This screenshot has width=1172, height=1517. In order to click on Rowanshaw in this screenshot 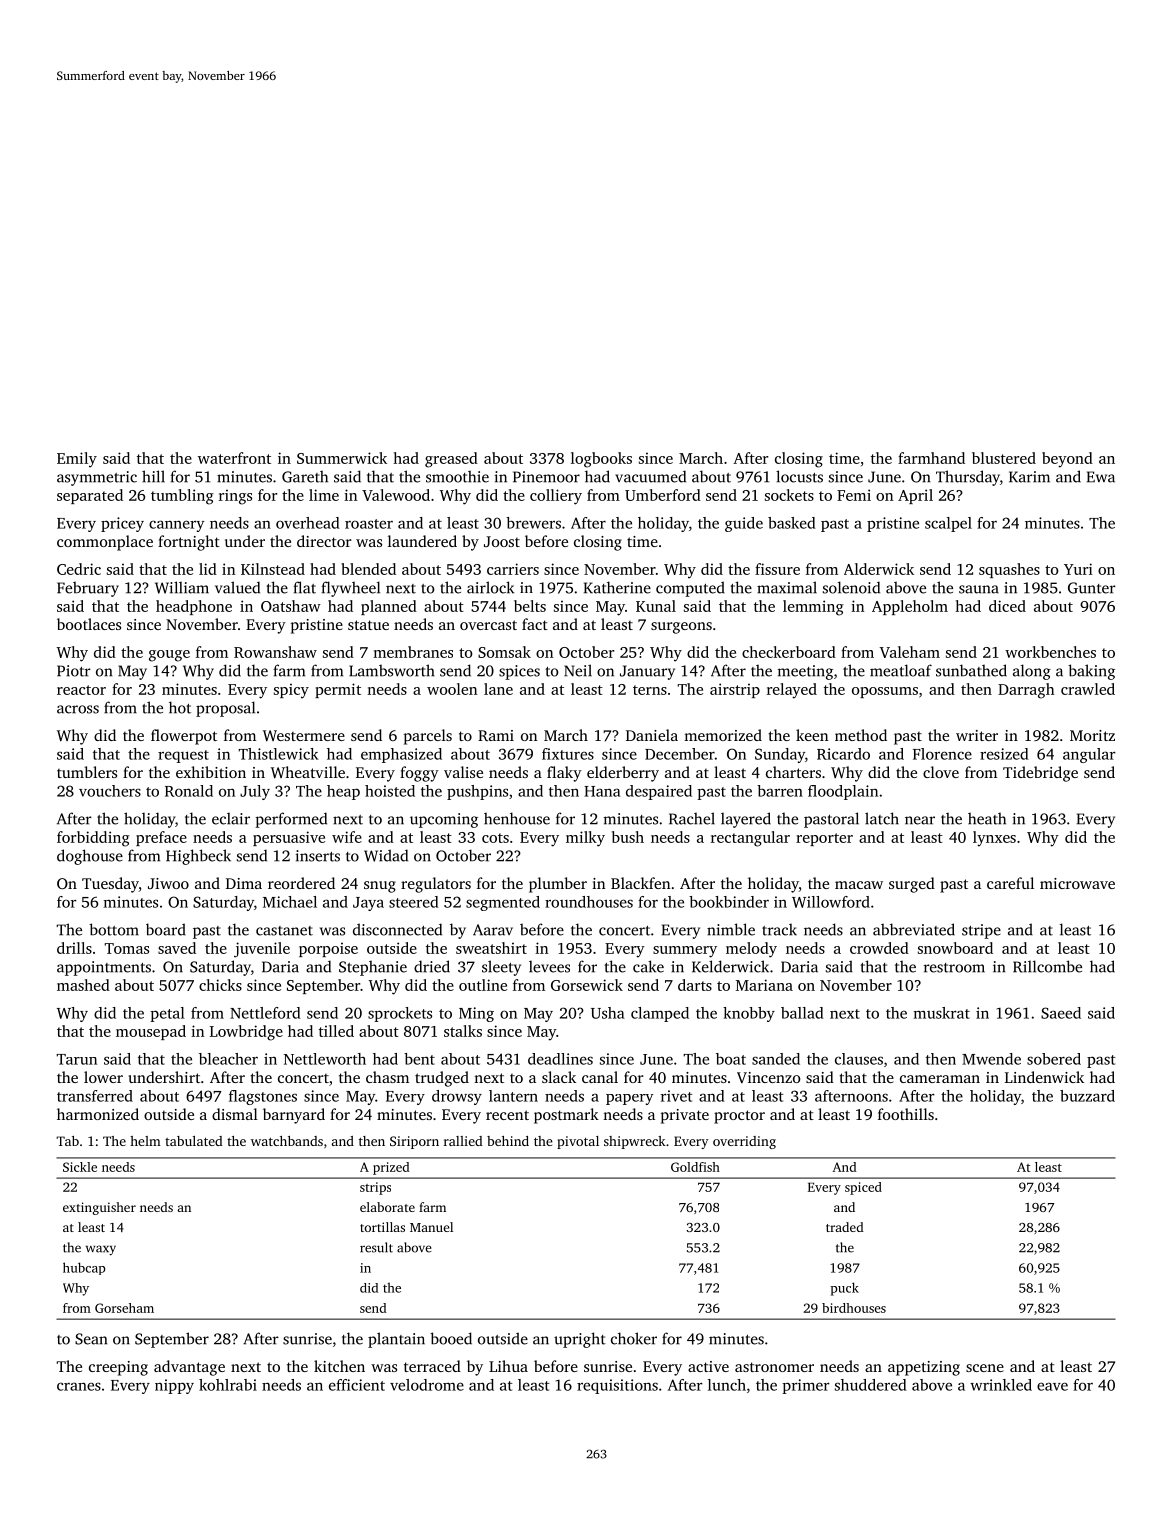, I will do `click(275, 652)`.
